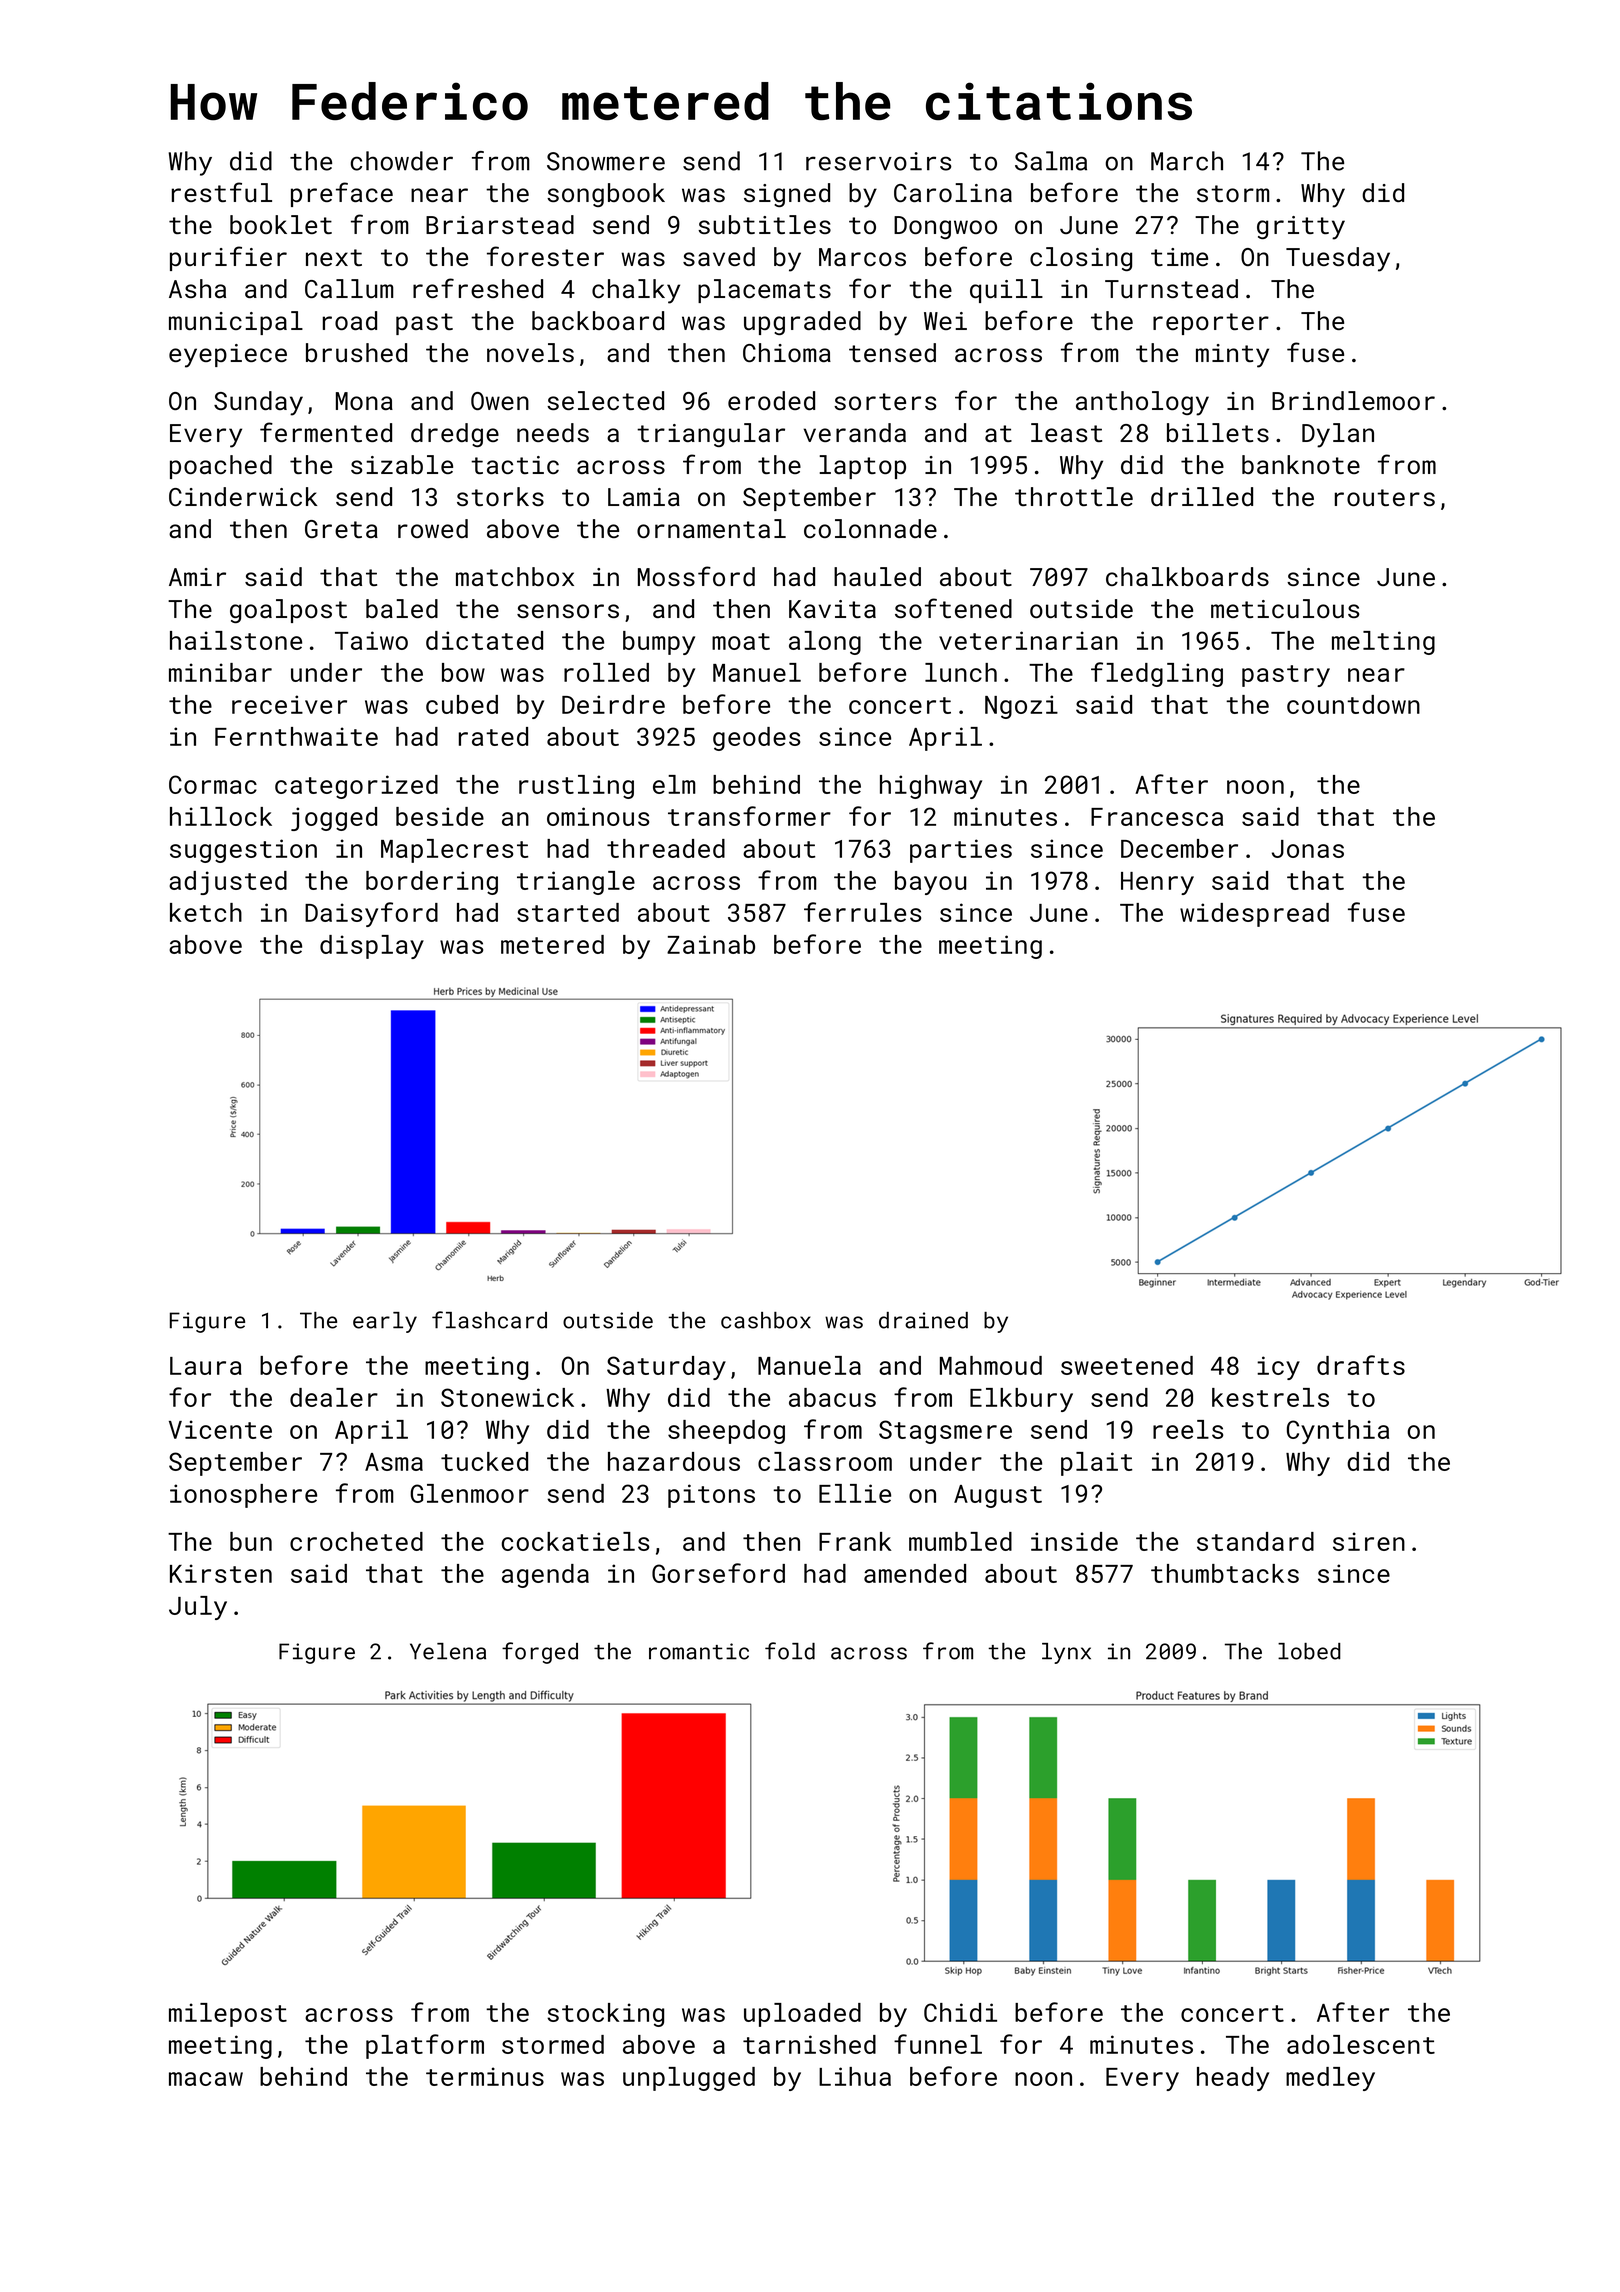 The image size is (1620, 2292). What do you see at coordinates (228, 258) in the screenshot?
I see `purifier` at bounding box center [228, 258].
